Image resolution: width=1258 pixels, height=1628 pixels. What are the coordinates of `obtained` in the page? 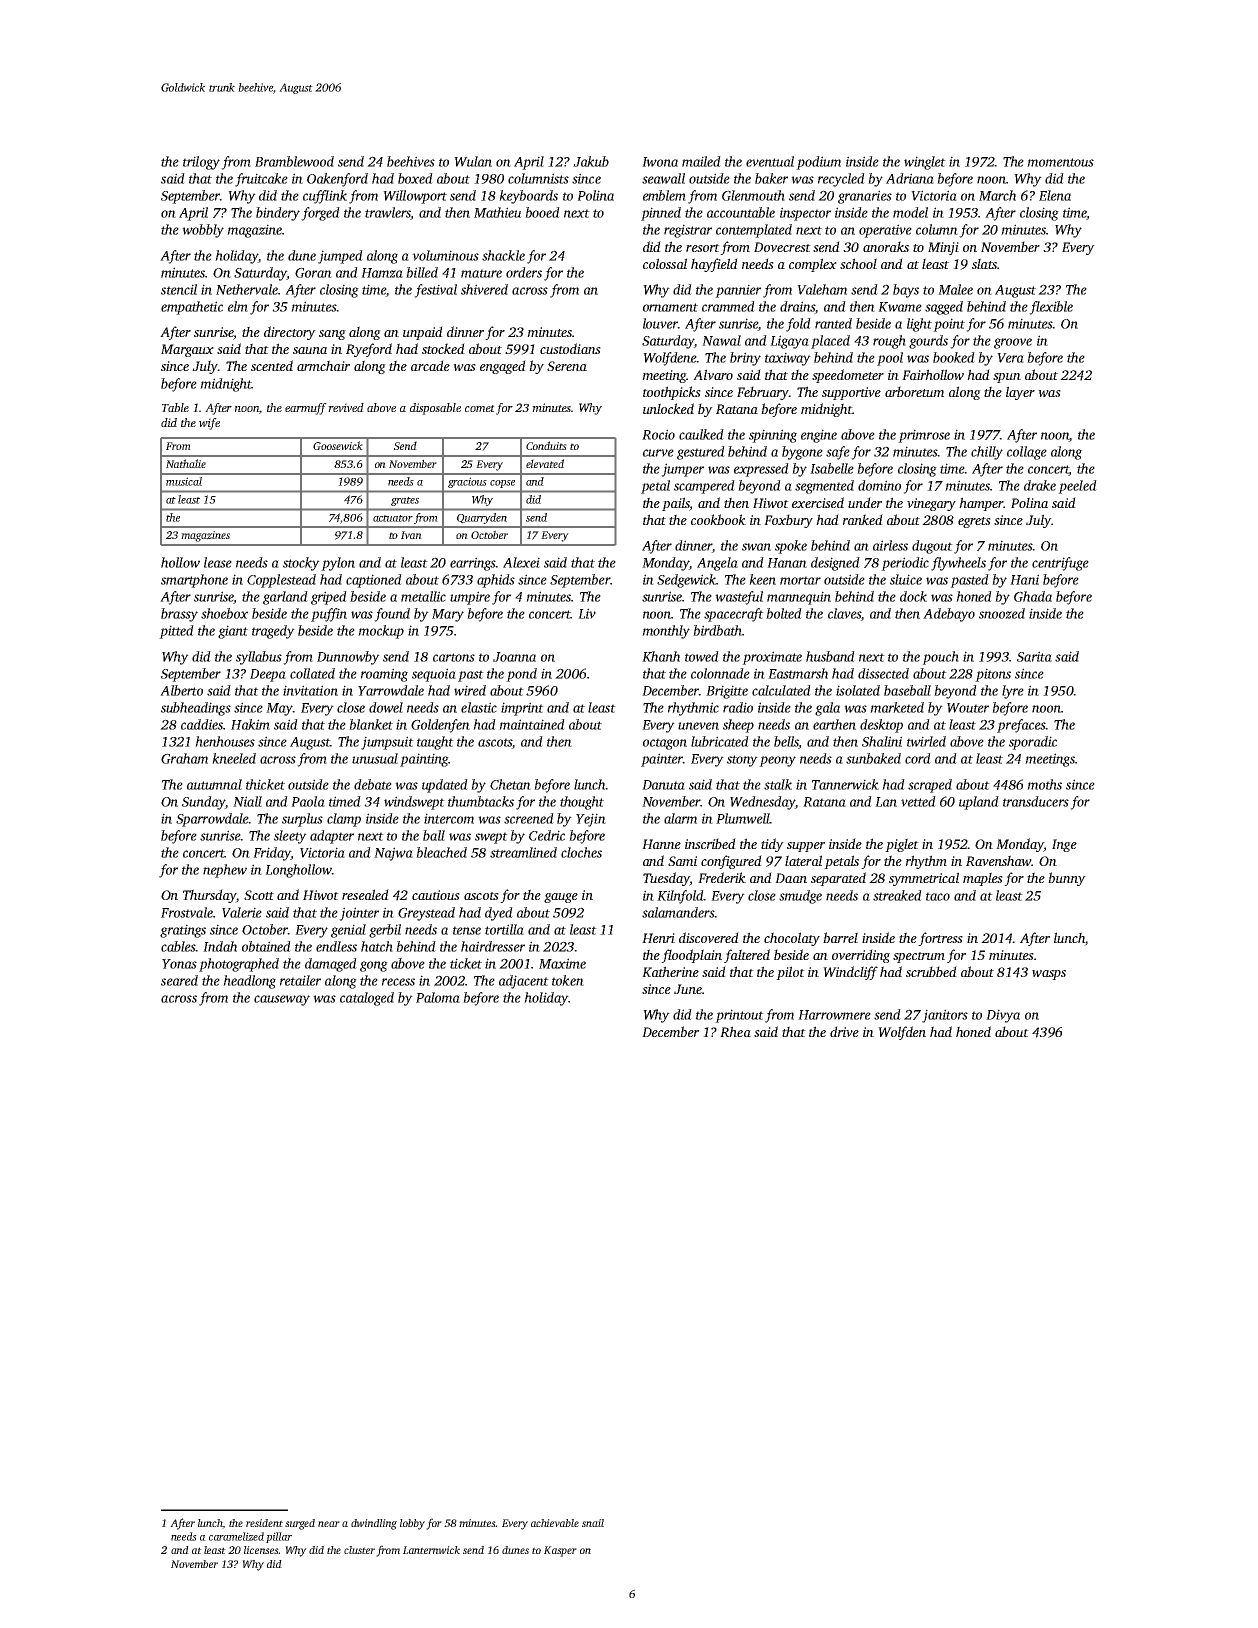 It's located at (266, 946).
